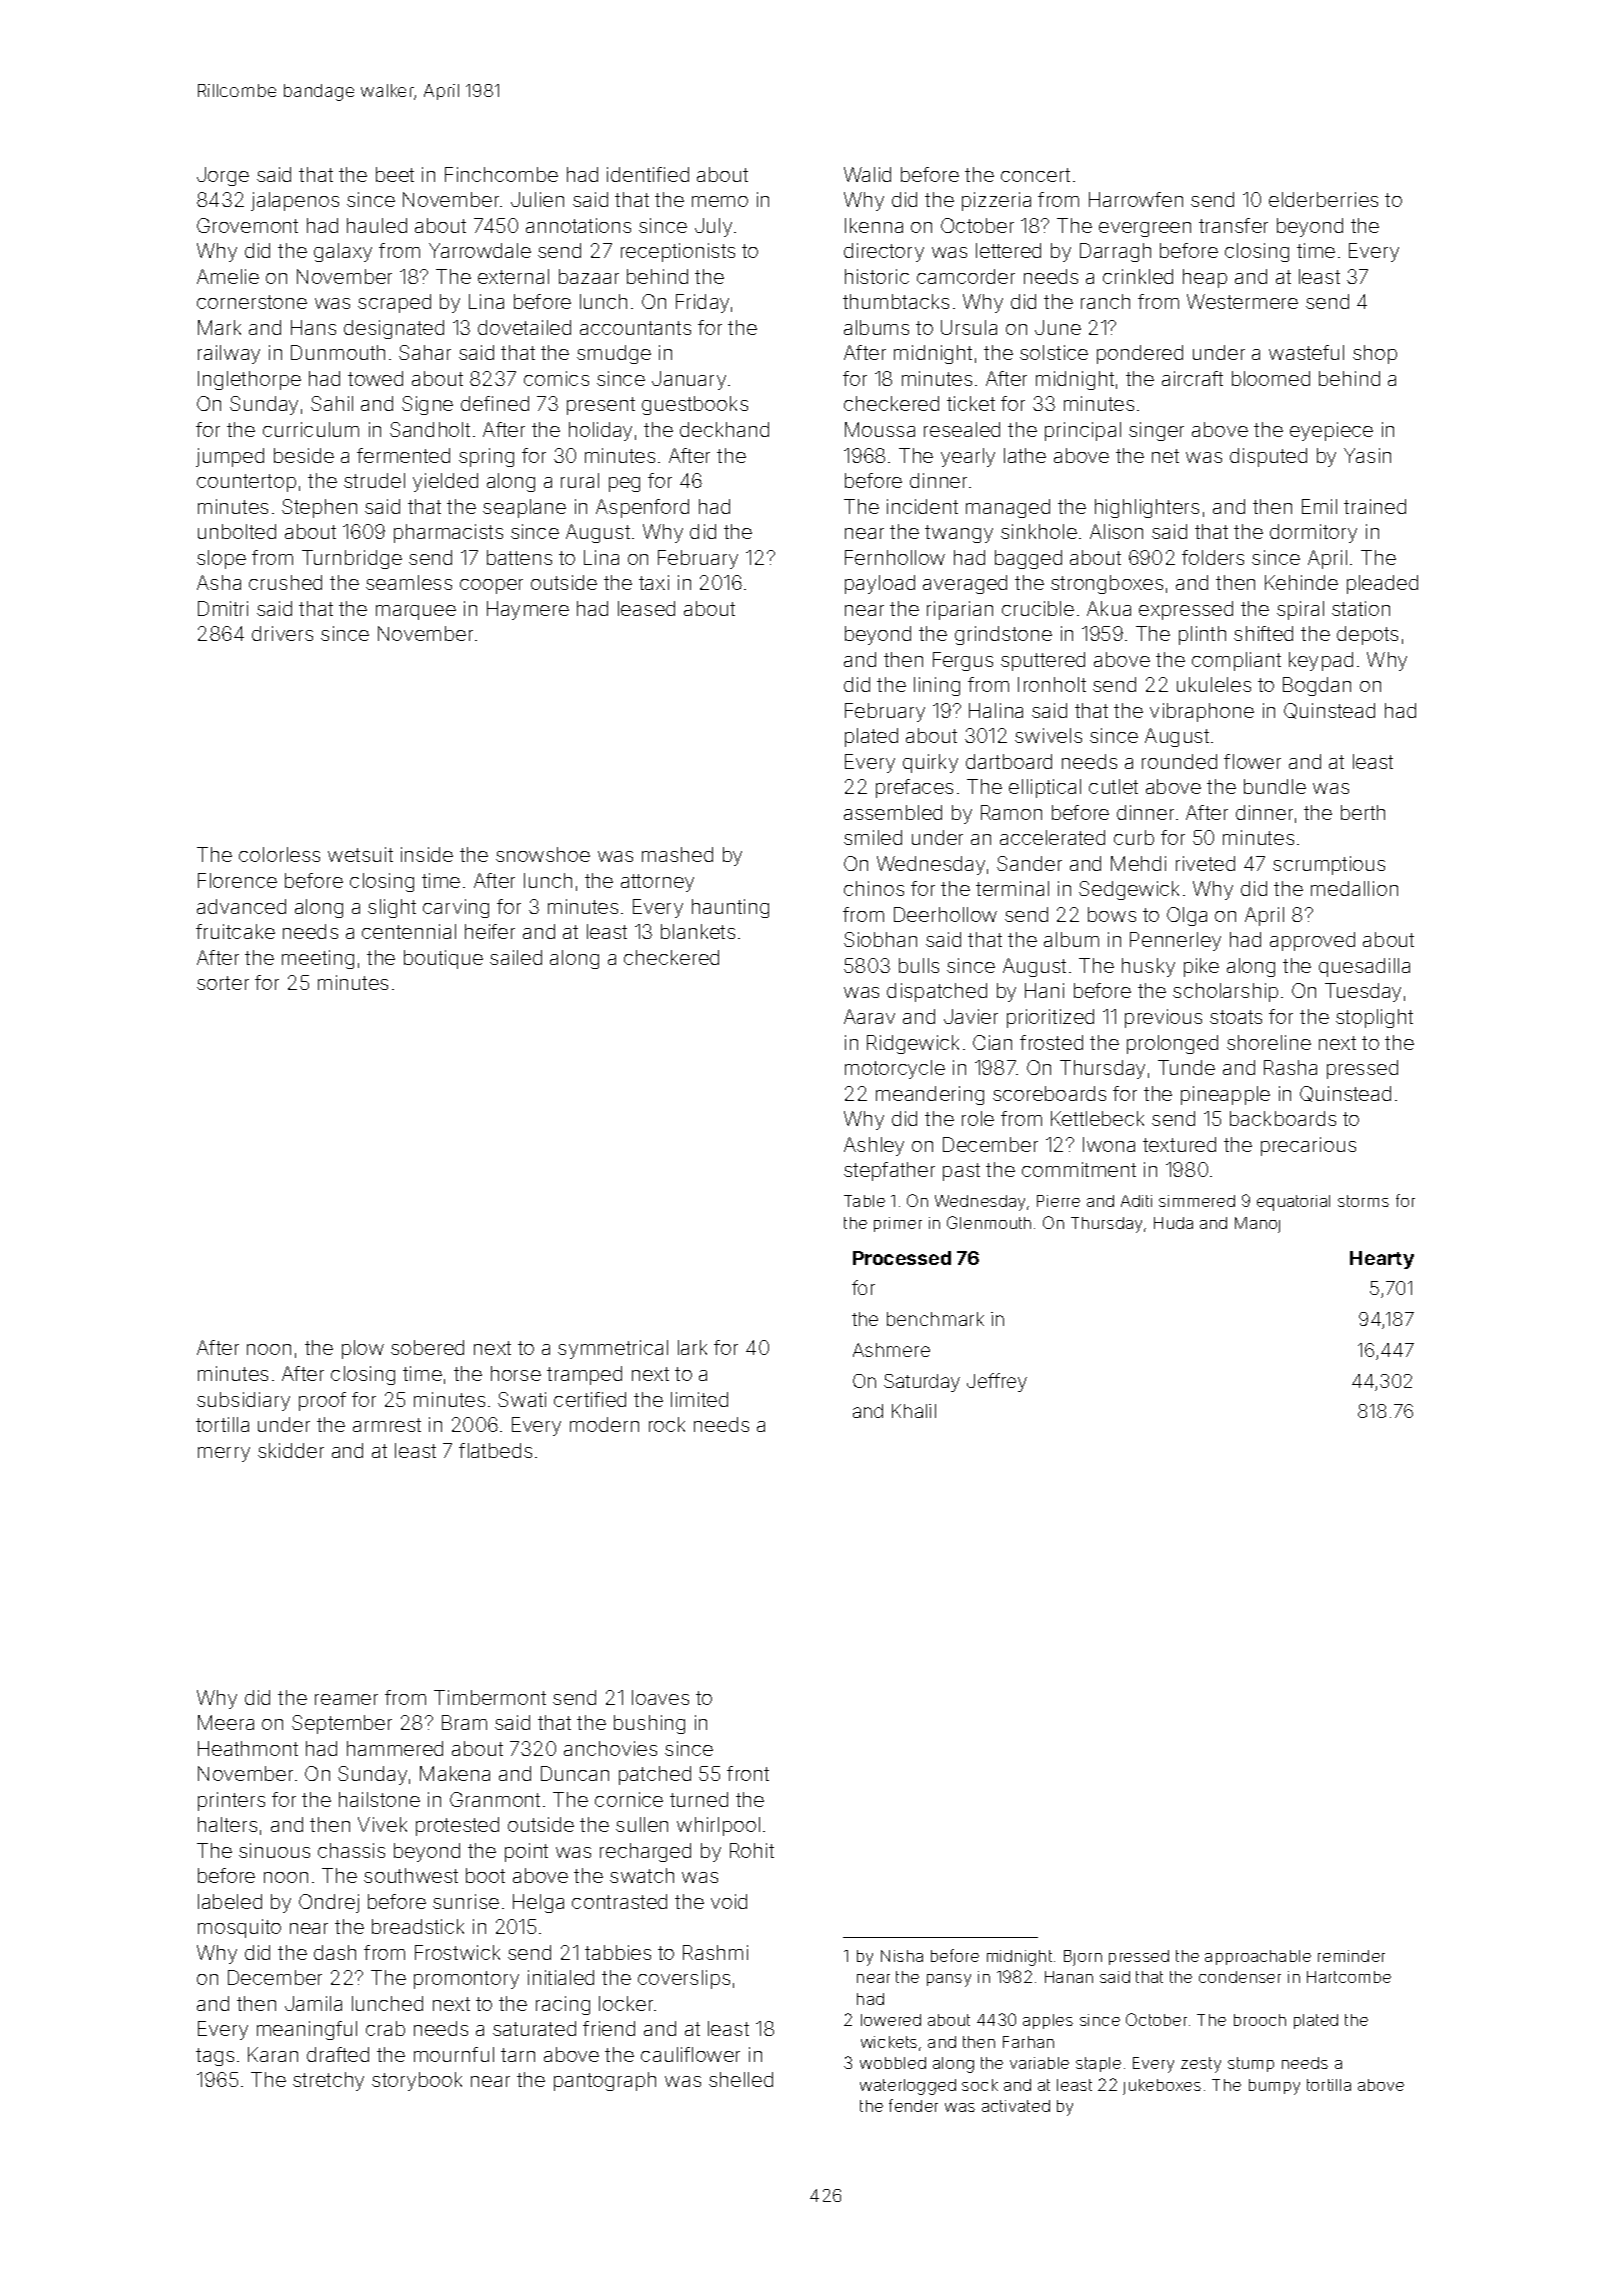 This screenshot has width=1620, height=2292. Describe the element at coordinates (1112, 914) in the screenshot. I see `bows` at that location.
